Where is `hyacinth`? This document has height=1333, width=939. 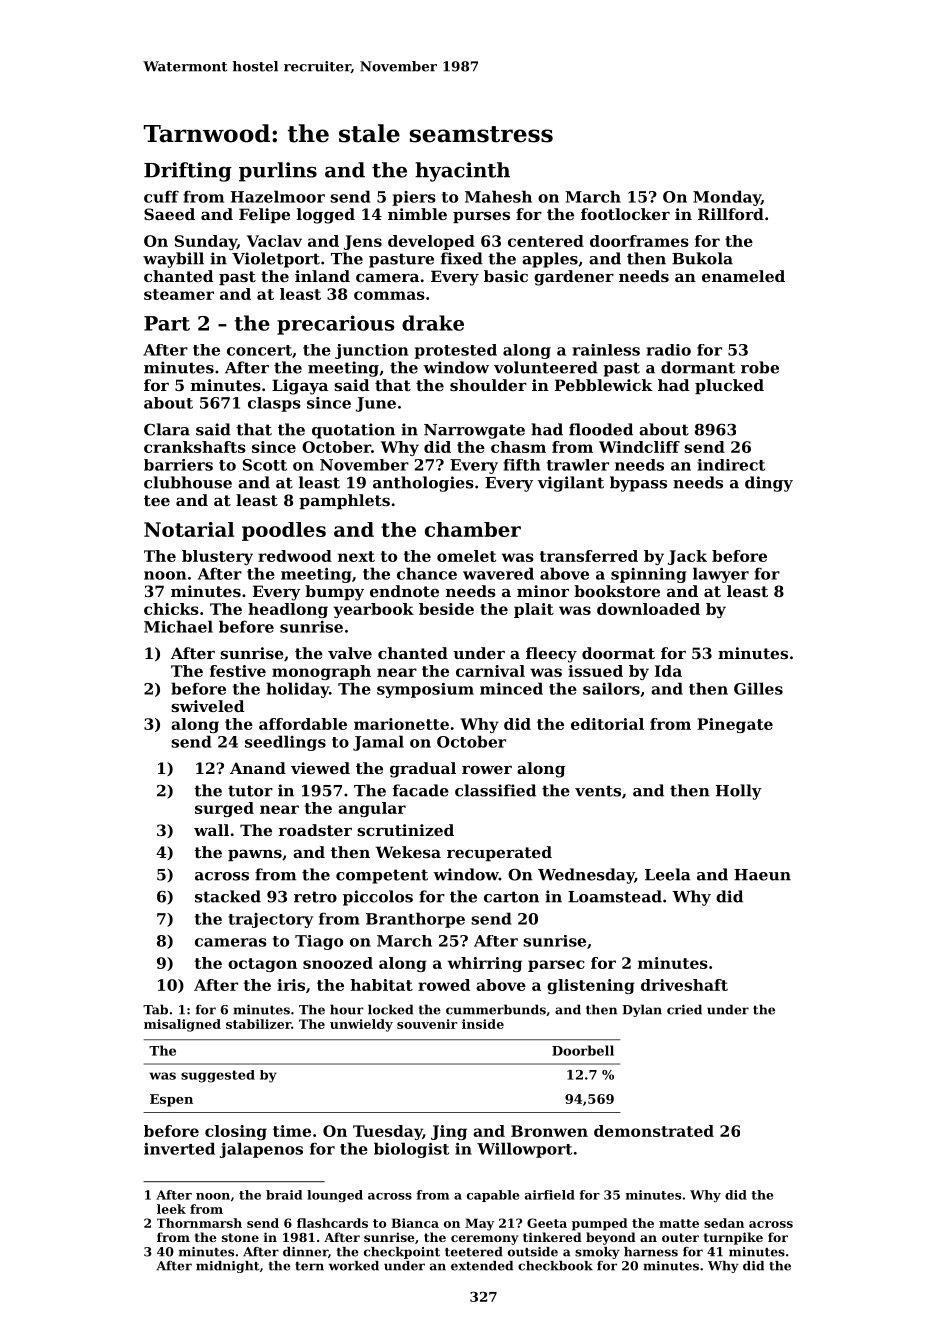
hyacinth is located at coordinates (462, 172).
